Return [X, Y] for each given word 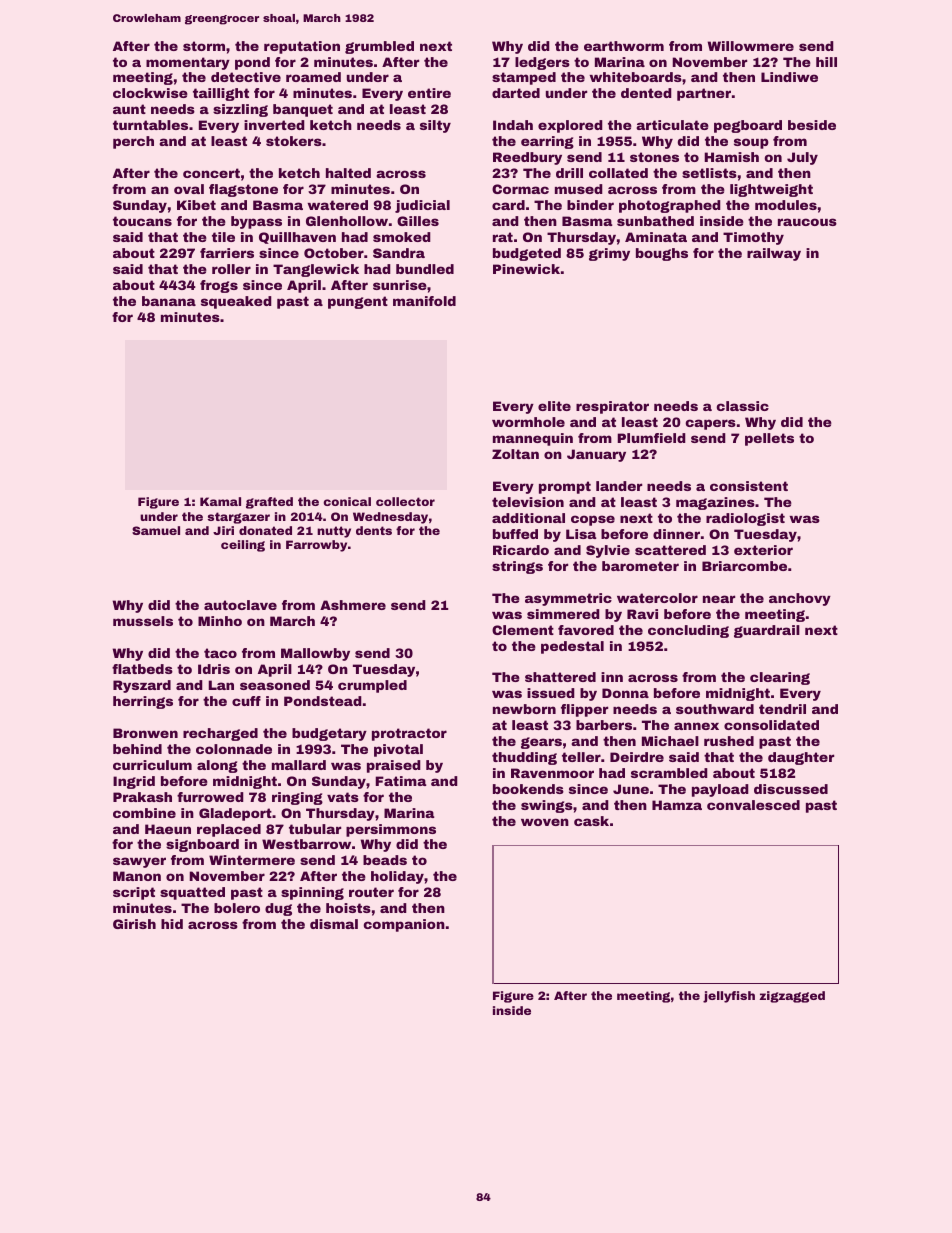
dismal [334, 924]
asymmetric [568, 599]
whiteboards [635, 77]
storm [204, 46]
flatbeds [142, 669]
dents [374, 530]
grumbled [379, 47]
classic [742, 406]
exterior [763, 550]
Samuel [156, 530]
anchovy [800, 599]
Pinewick [526, 269]
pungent [358, 302]
